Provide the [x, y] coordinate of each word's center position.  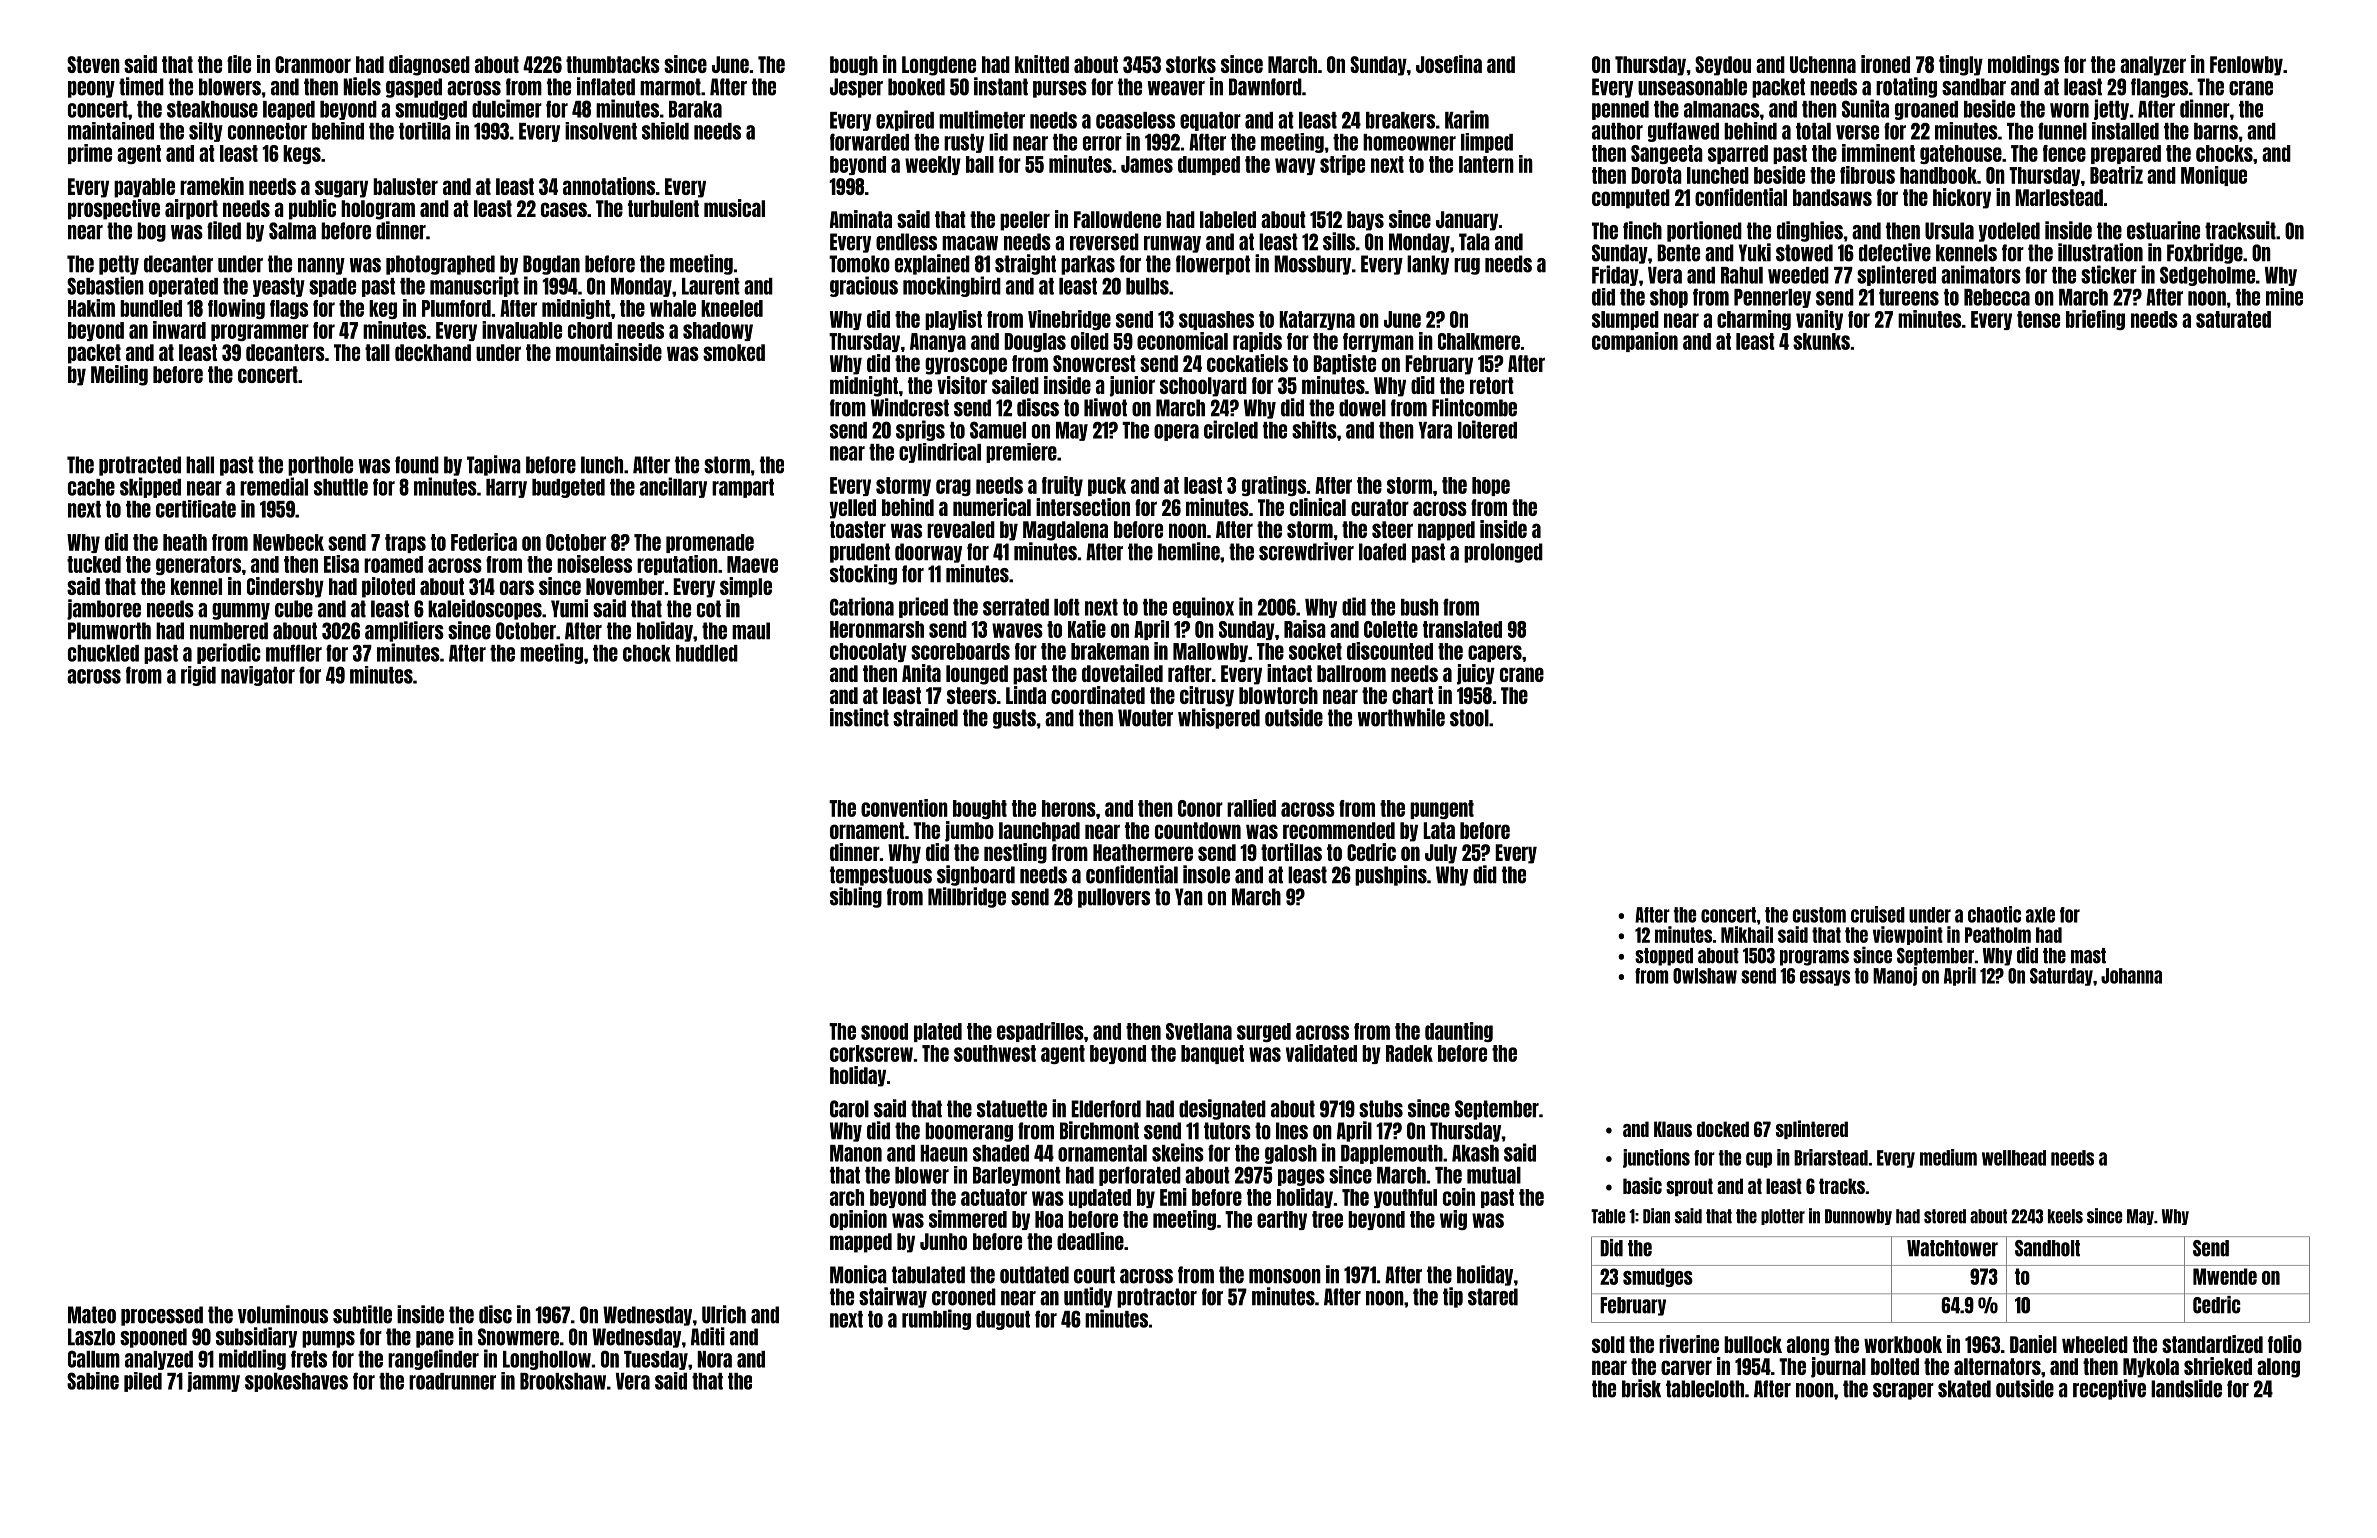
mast [2088, 956]
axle [2040, 915]
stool [1469, 718]
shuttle [341, 487]
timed [141, 86]
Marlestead [2059, 197]
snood [884, 1031]
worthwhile [1401, 717]
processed [162, 1316]
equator [1210, 121]
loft [1067, 607]
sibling [856, 897]
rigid [198, 676]
